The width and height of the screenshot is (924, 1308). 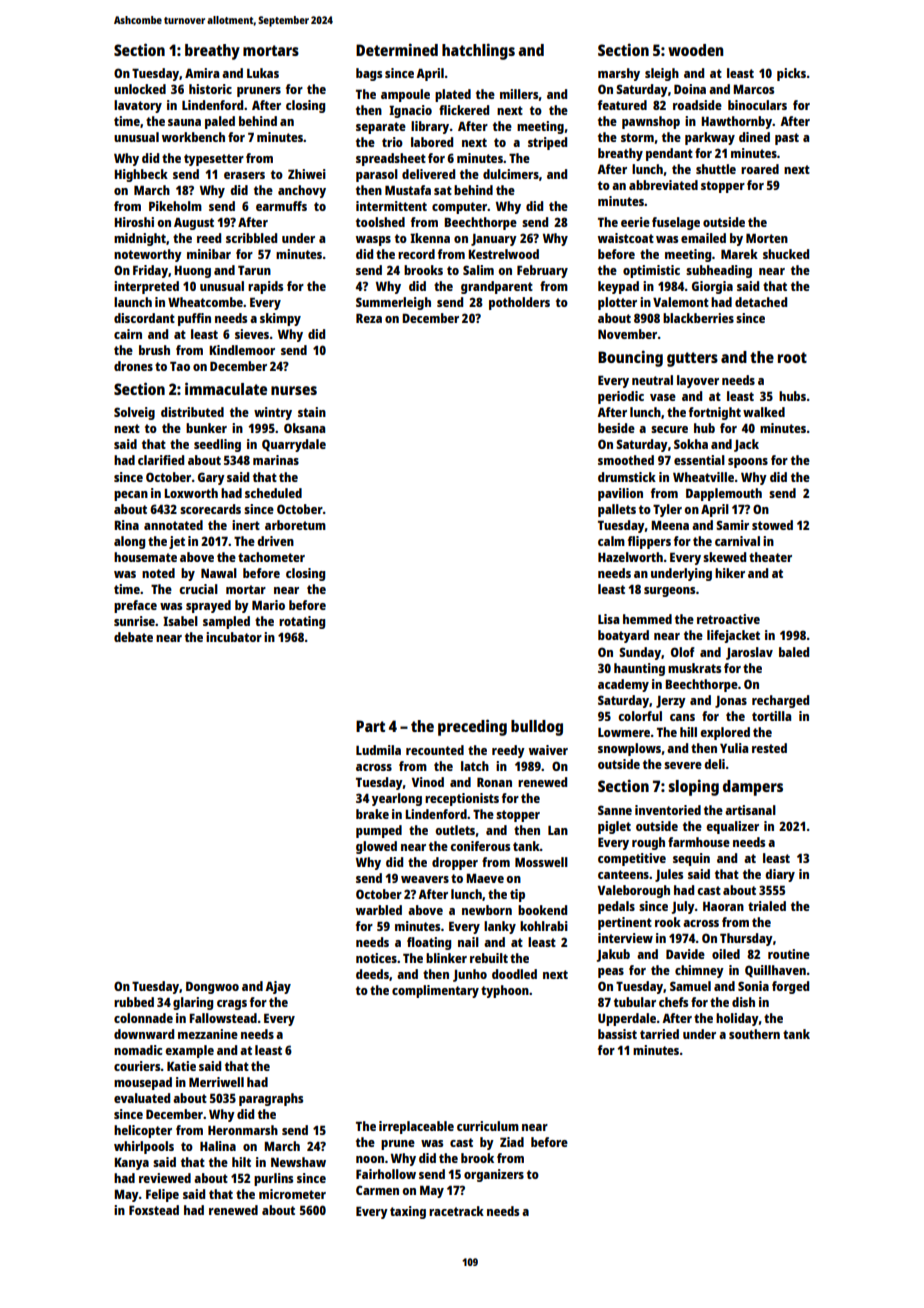 I want to click on Tyler, so click(x=667, y=510).
